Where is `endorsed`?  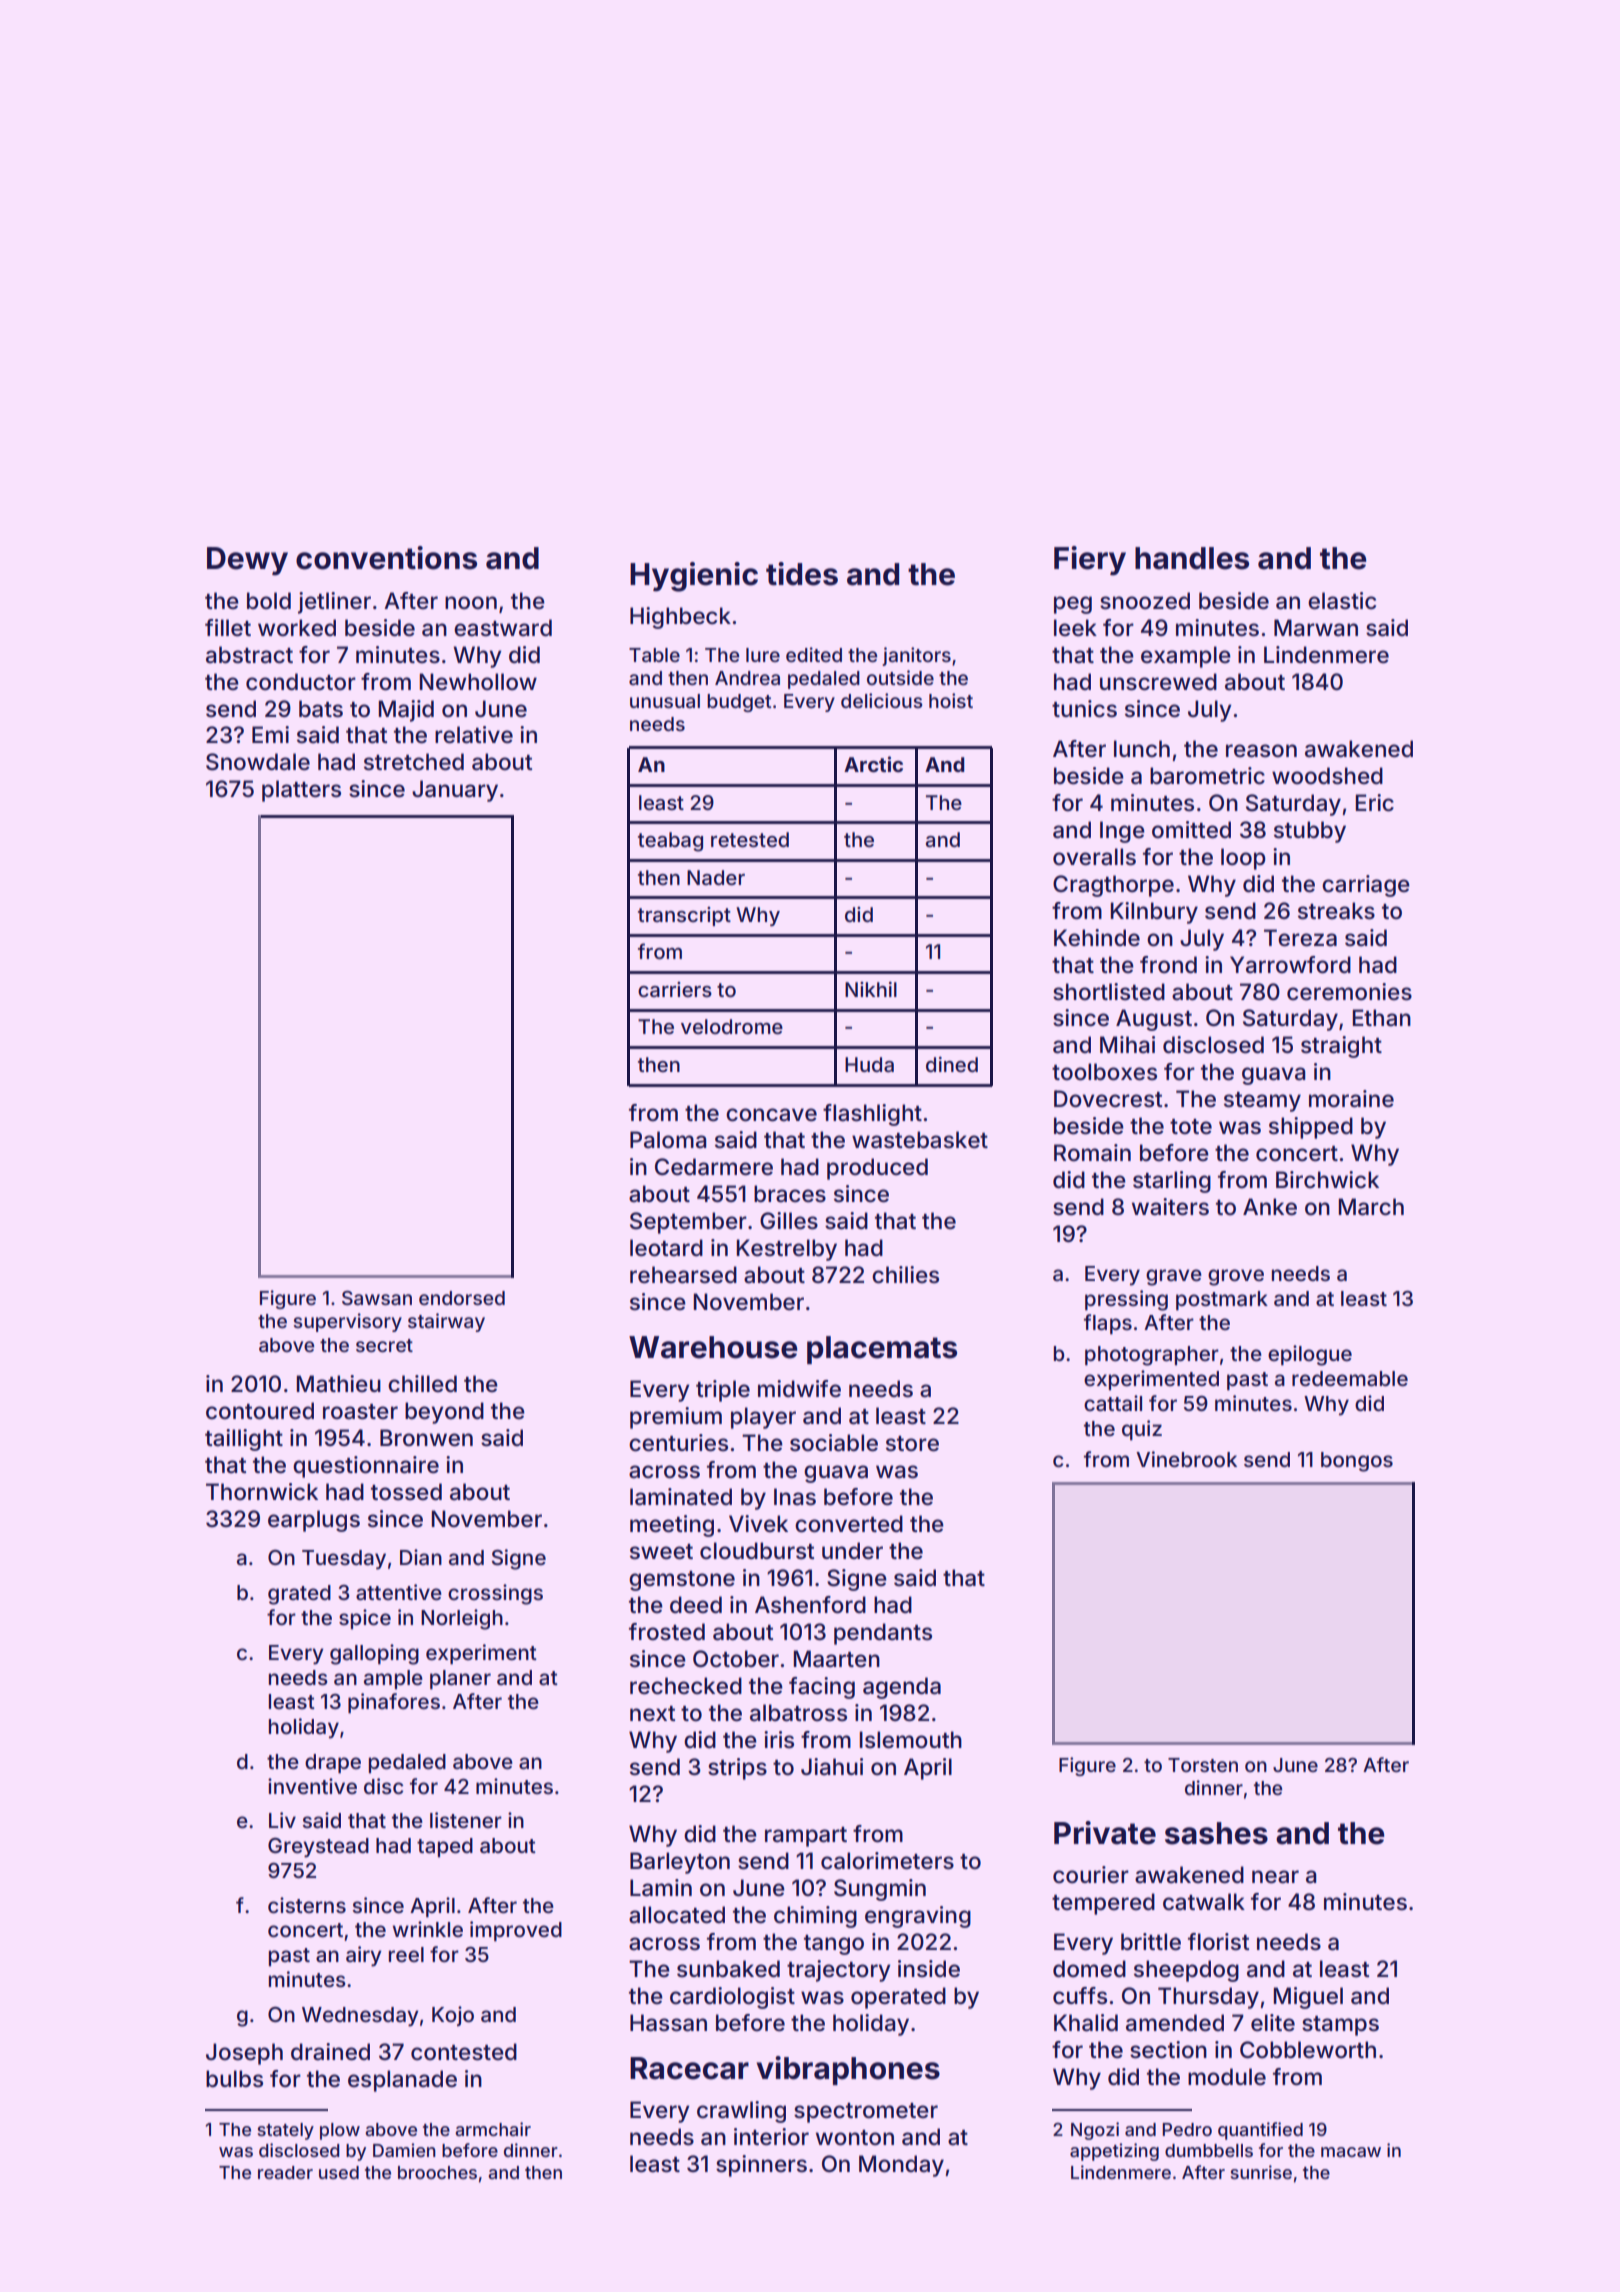 endorsed is located at coordinates (462, 1298).
